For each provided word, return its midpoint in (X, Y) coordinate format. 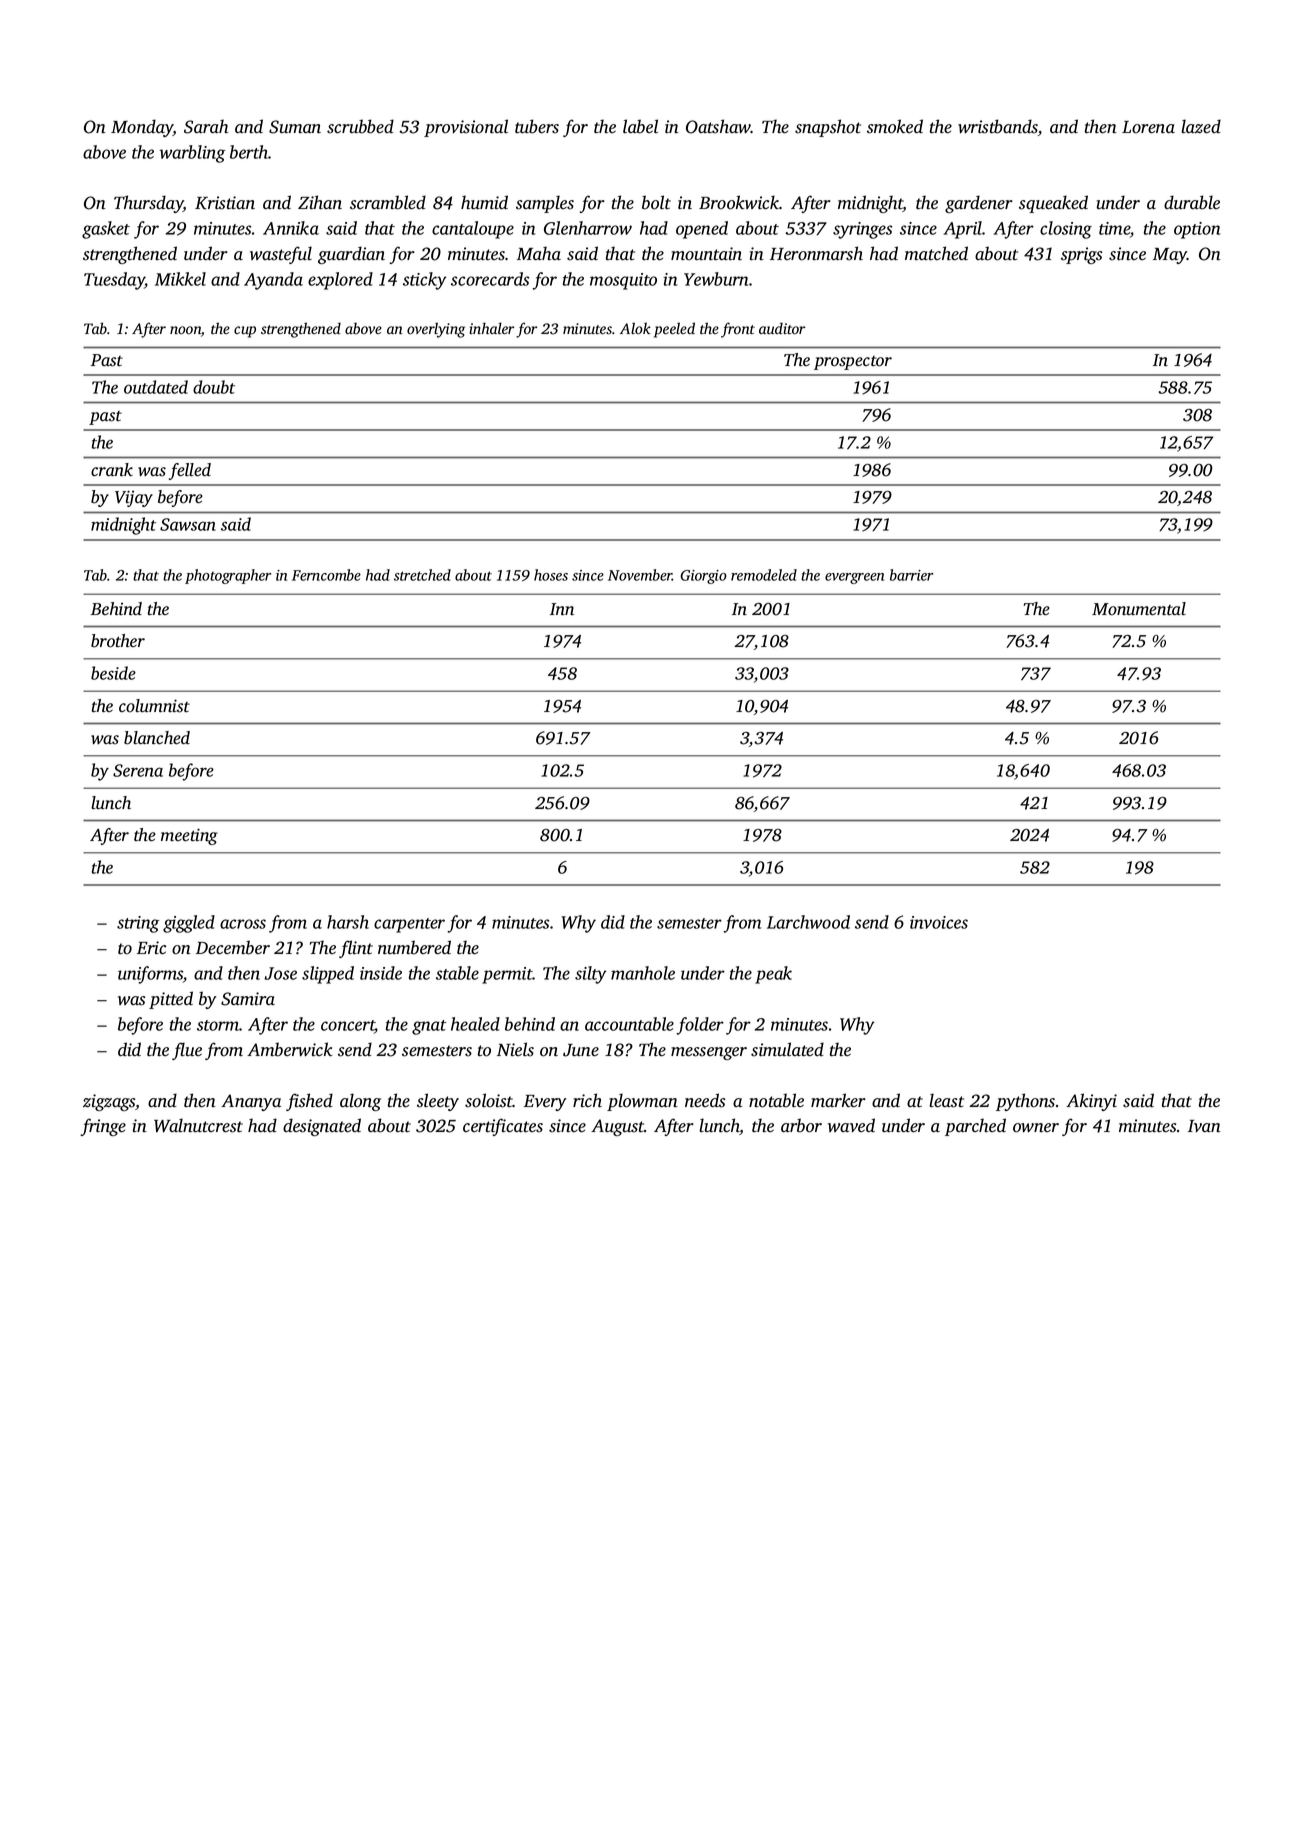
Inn (562, 609)
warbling (192, 154)
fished (309, 1102)
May (1170, 256)
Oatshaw (718, 126)
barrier (911, 575)
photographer (228, 576)
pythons (1025, 1102)
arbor (801, 1125)
